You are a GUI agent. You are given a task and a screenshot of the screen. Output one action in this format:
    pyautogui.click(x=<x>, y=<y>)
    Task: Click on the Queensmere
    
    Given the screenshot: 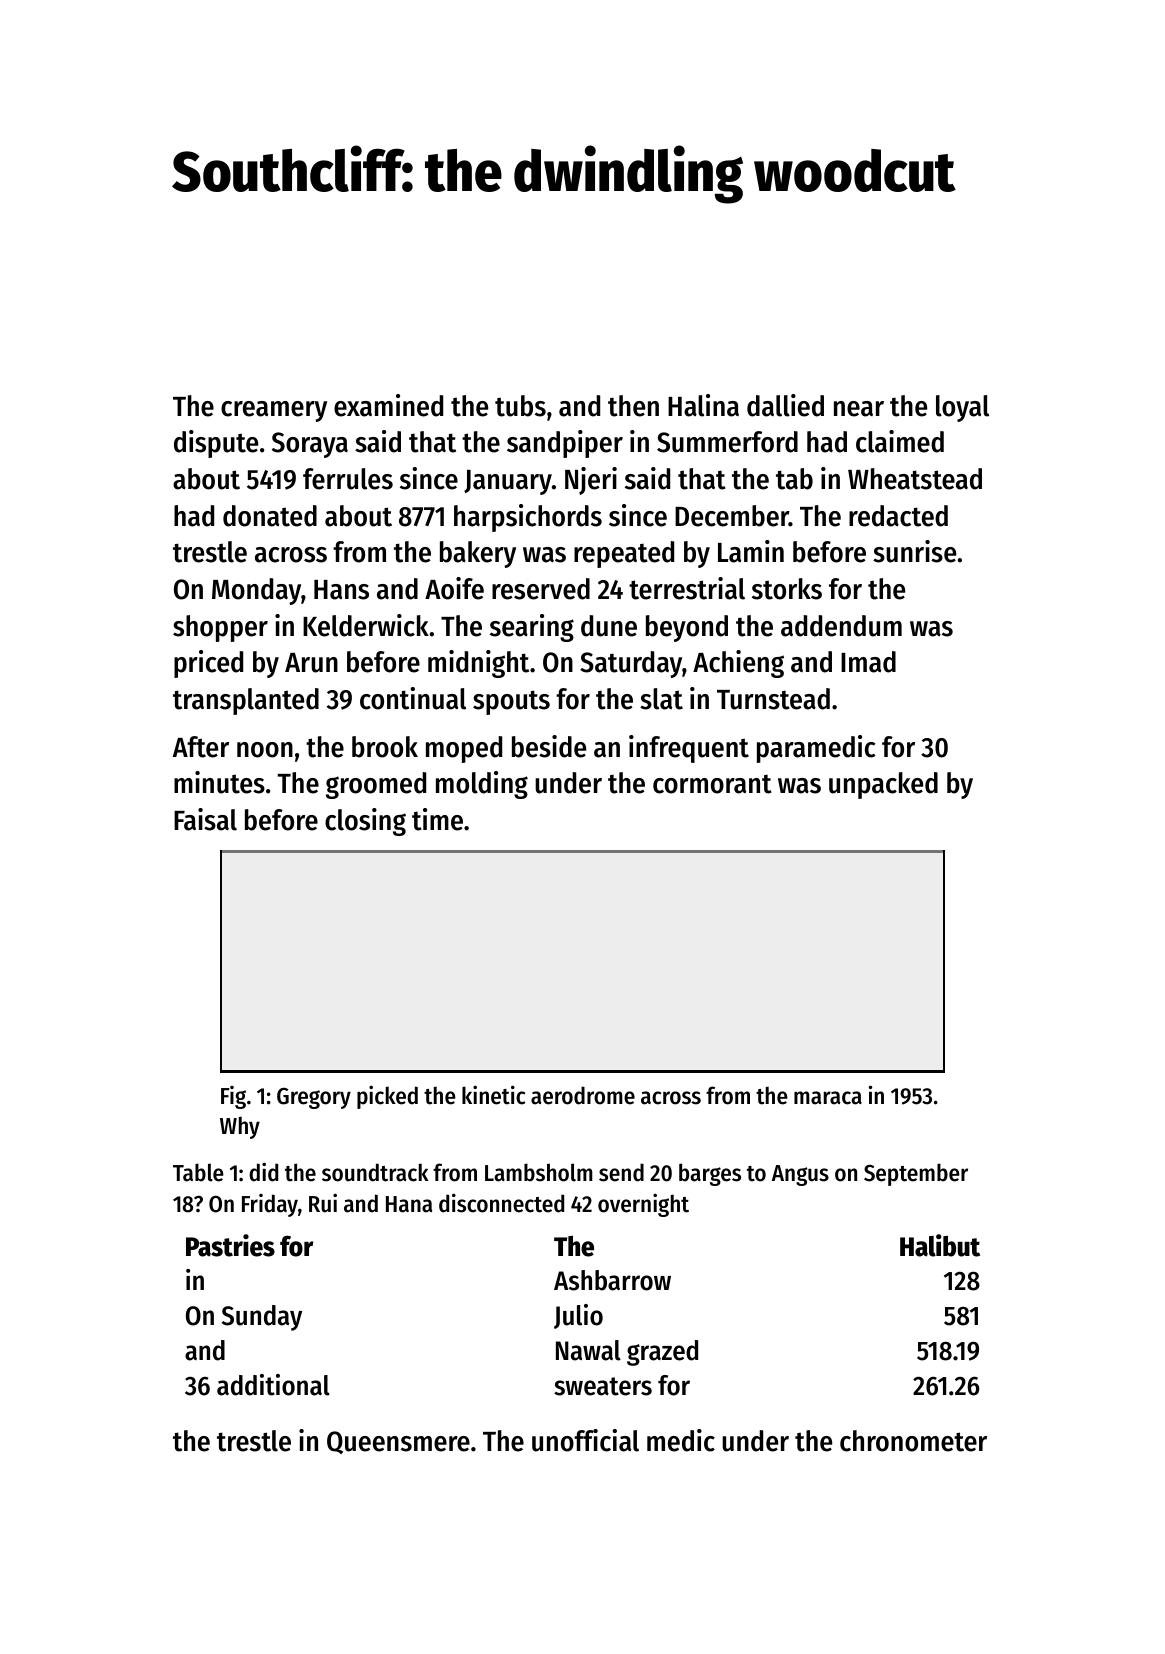 What is the action you would take?
    pyautogui.click(x=398, y=1442)
